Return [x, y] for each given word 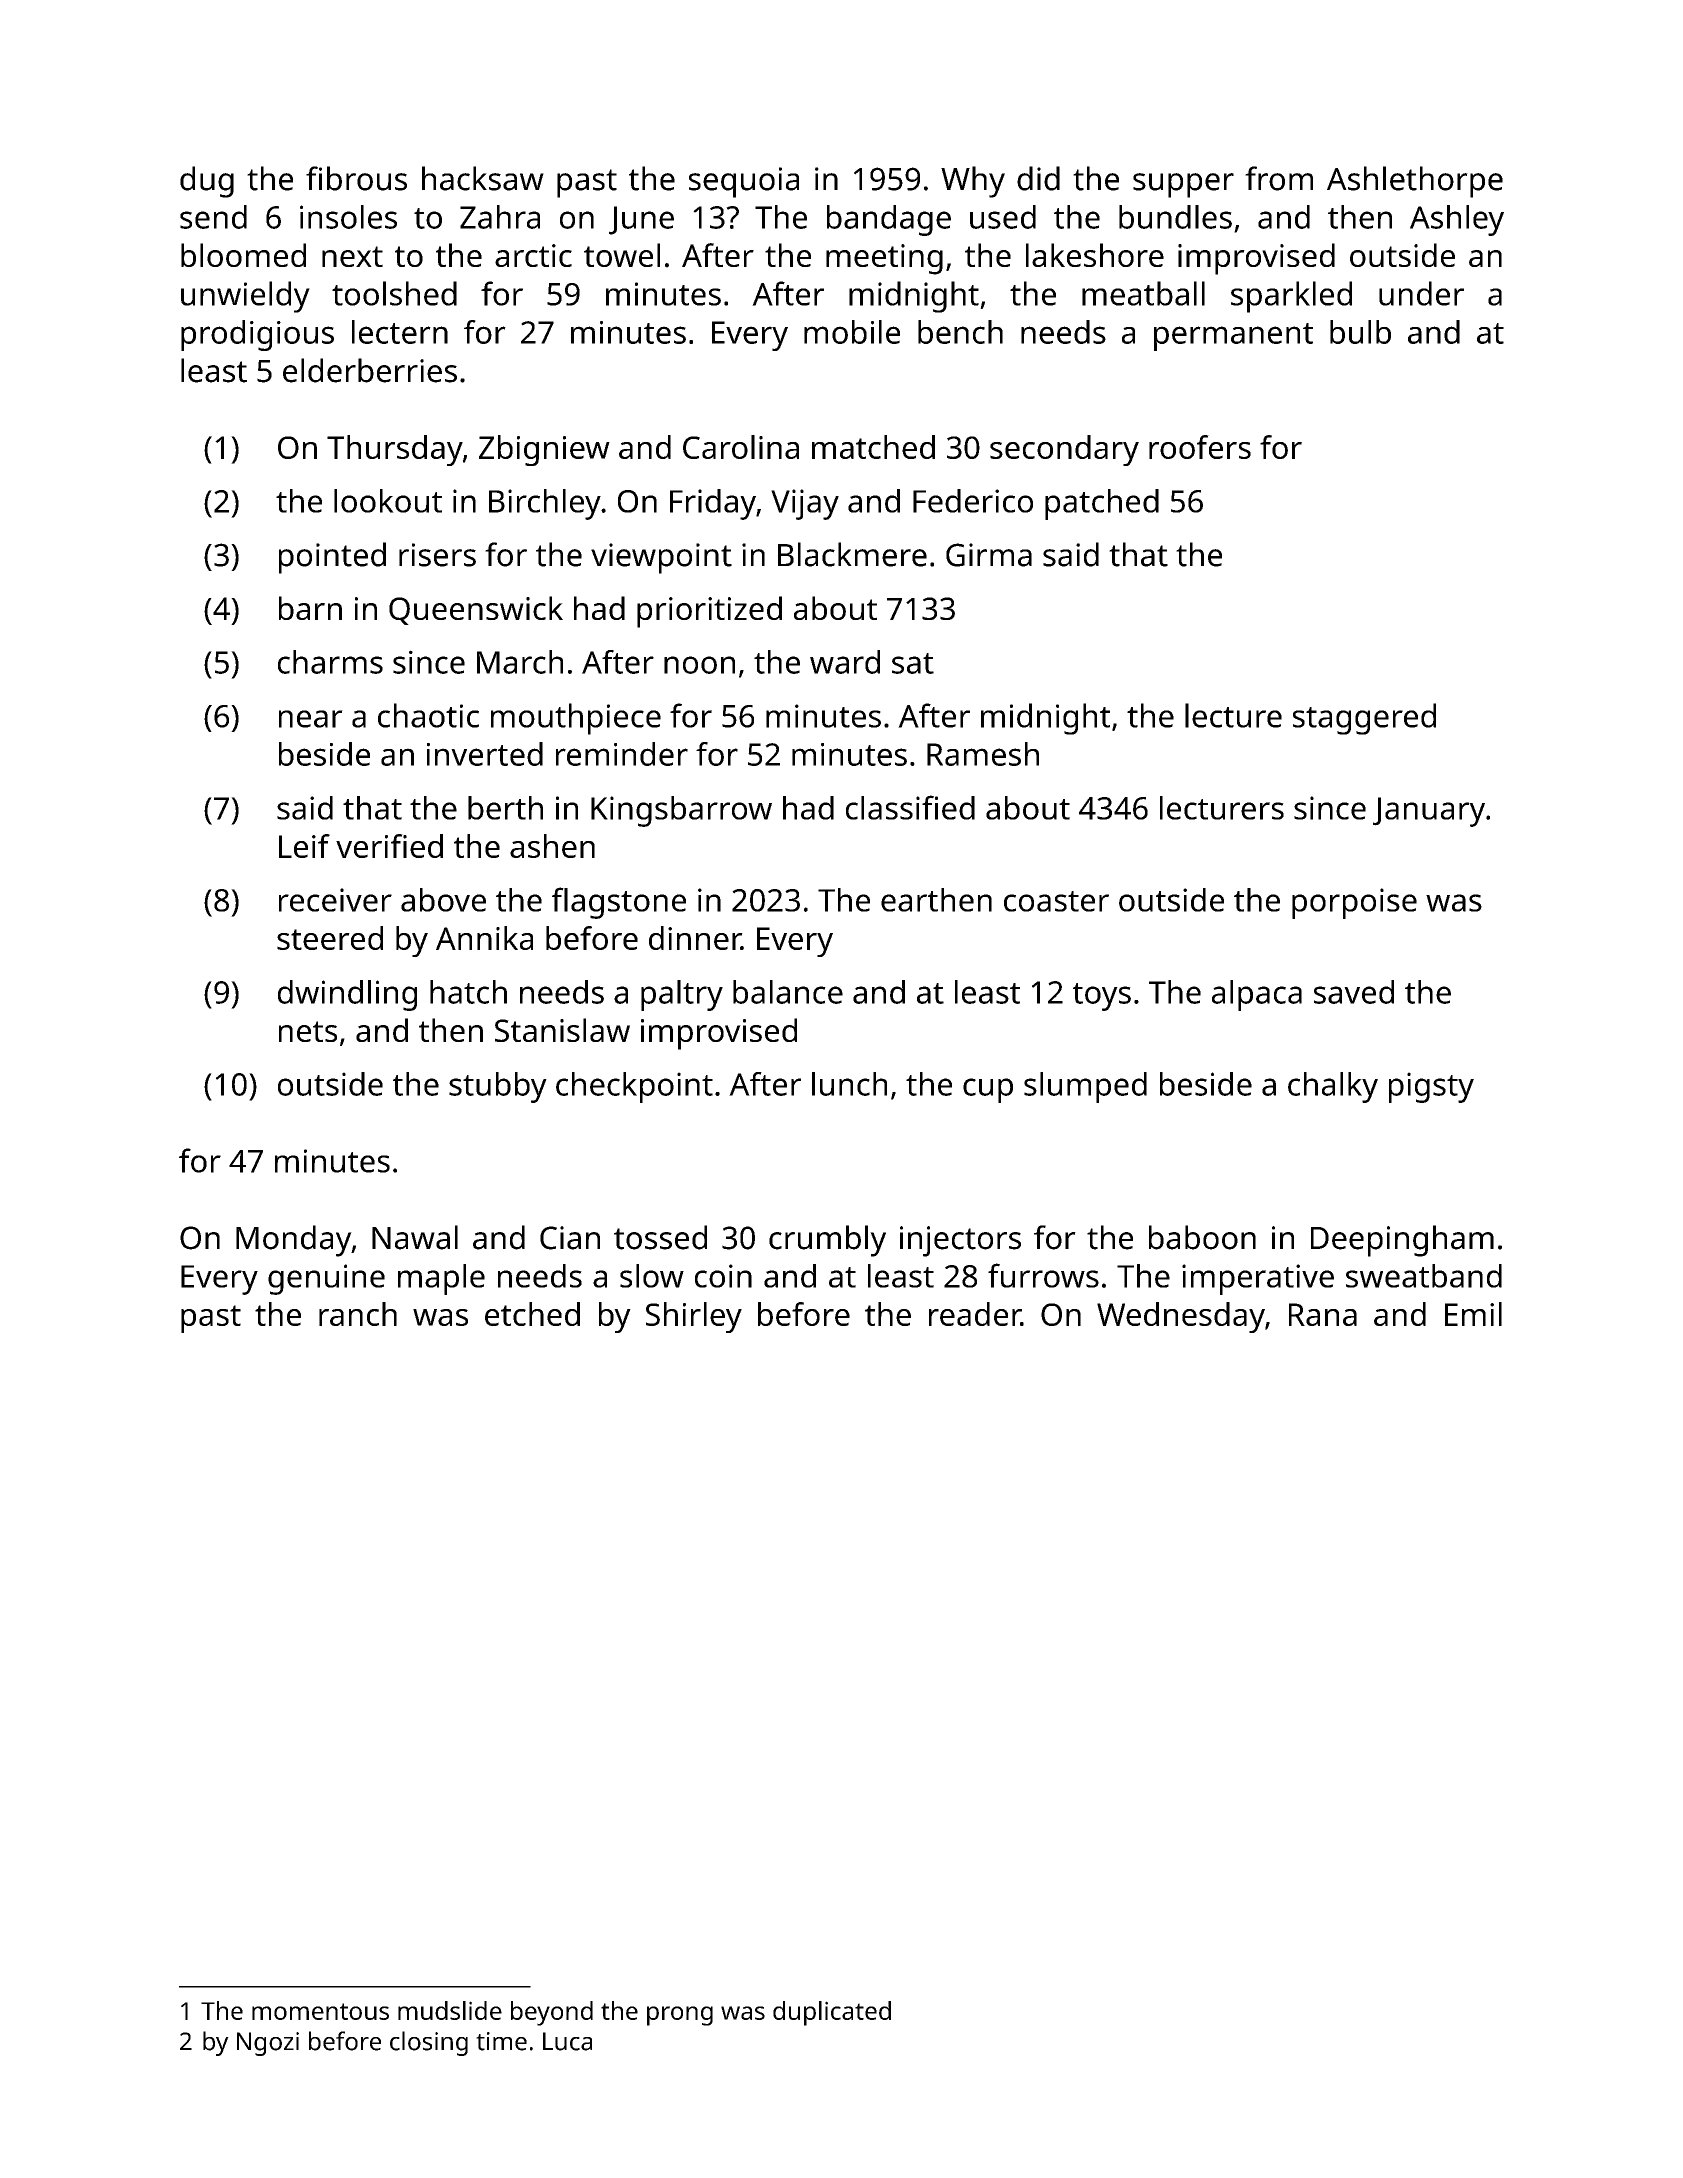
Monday [293, 1241]
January [1429, 812]
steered [330, 938]
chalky [1333, 1087]
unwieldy [245, 297]
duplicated [832, 2013]
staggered [1364, 719]
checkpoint [634, 1087]
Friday [713, 504]
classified [910, 807]
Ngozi [268, 2044]
